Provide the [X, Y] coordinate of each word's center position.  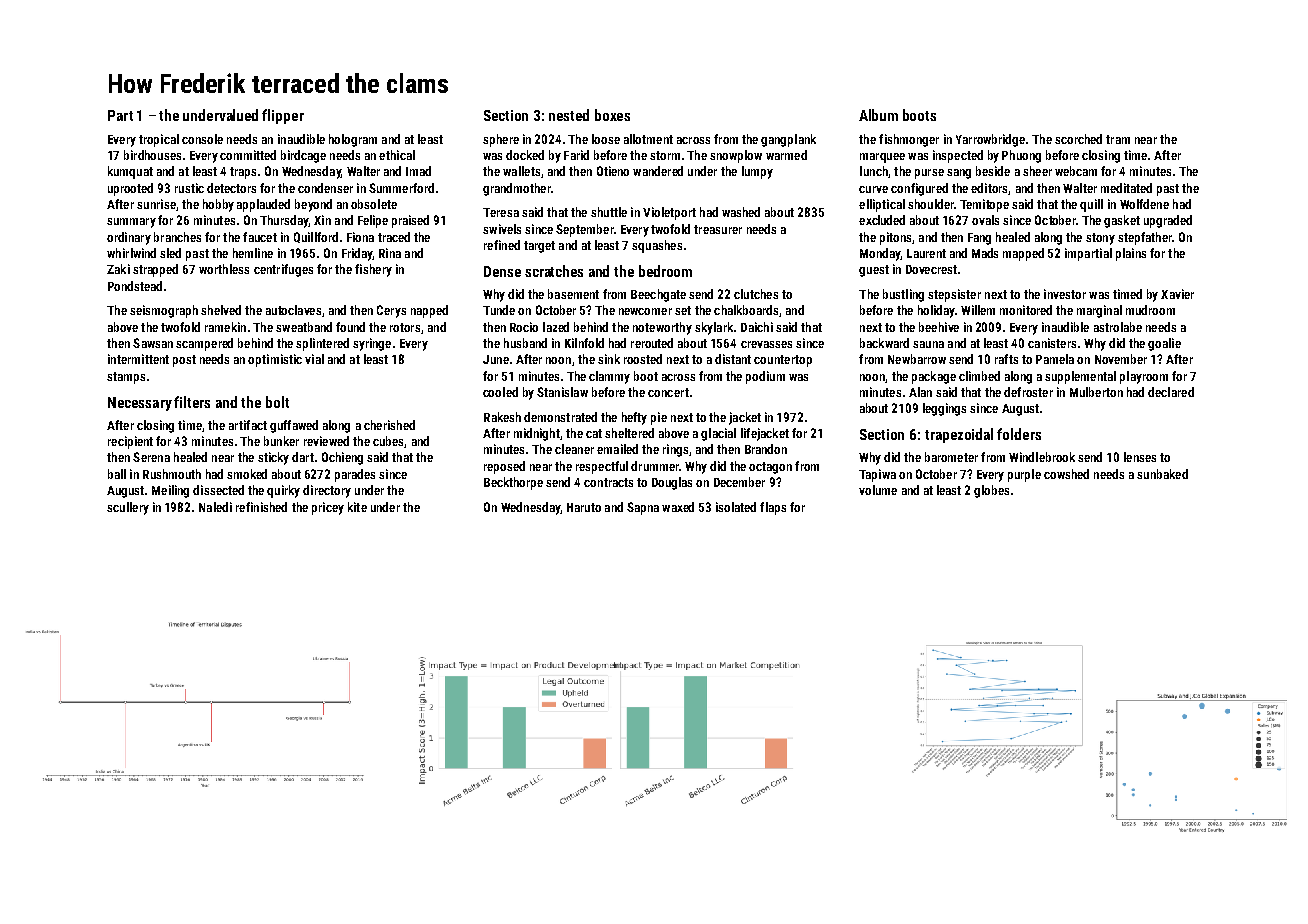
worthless [224, 269]
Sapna [643, 508]
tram [1118, 139]
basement [573, 294]
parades [355, 475]
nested [569, 115]
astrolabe [1118, 327]
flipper [283, 116]
